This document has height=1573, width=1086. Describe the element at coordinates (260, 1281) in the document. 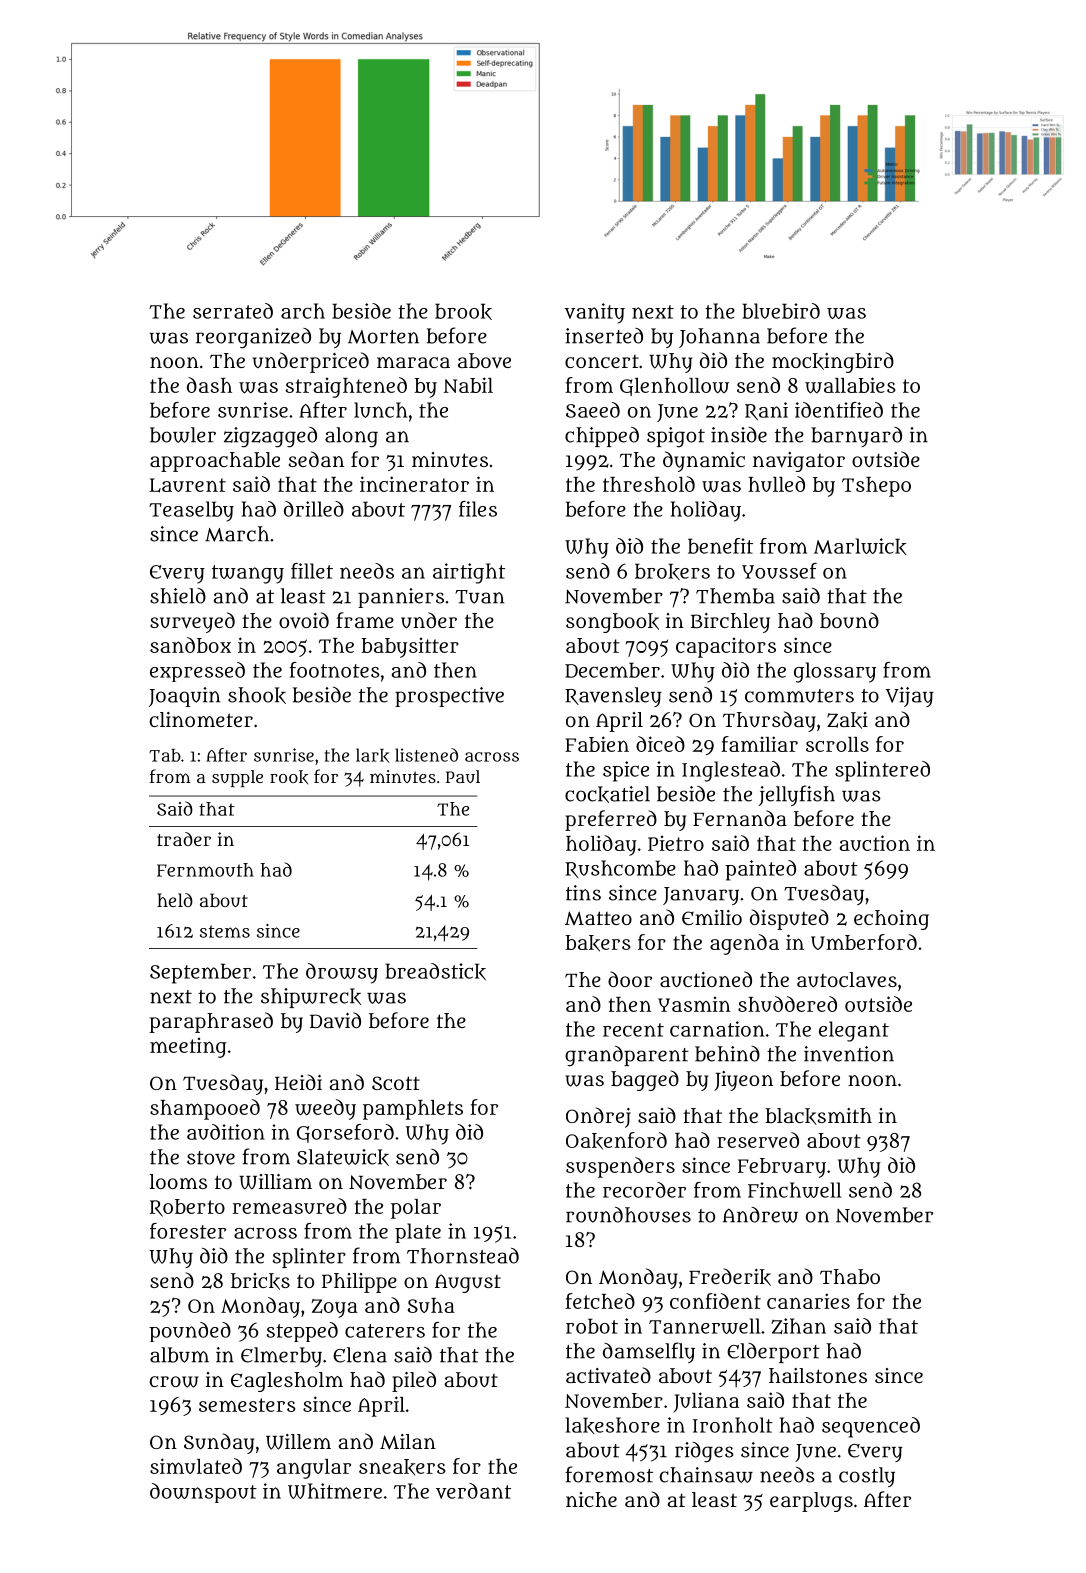

I see `bricks` at that location.
